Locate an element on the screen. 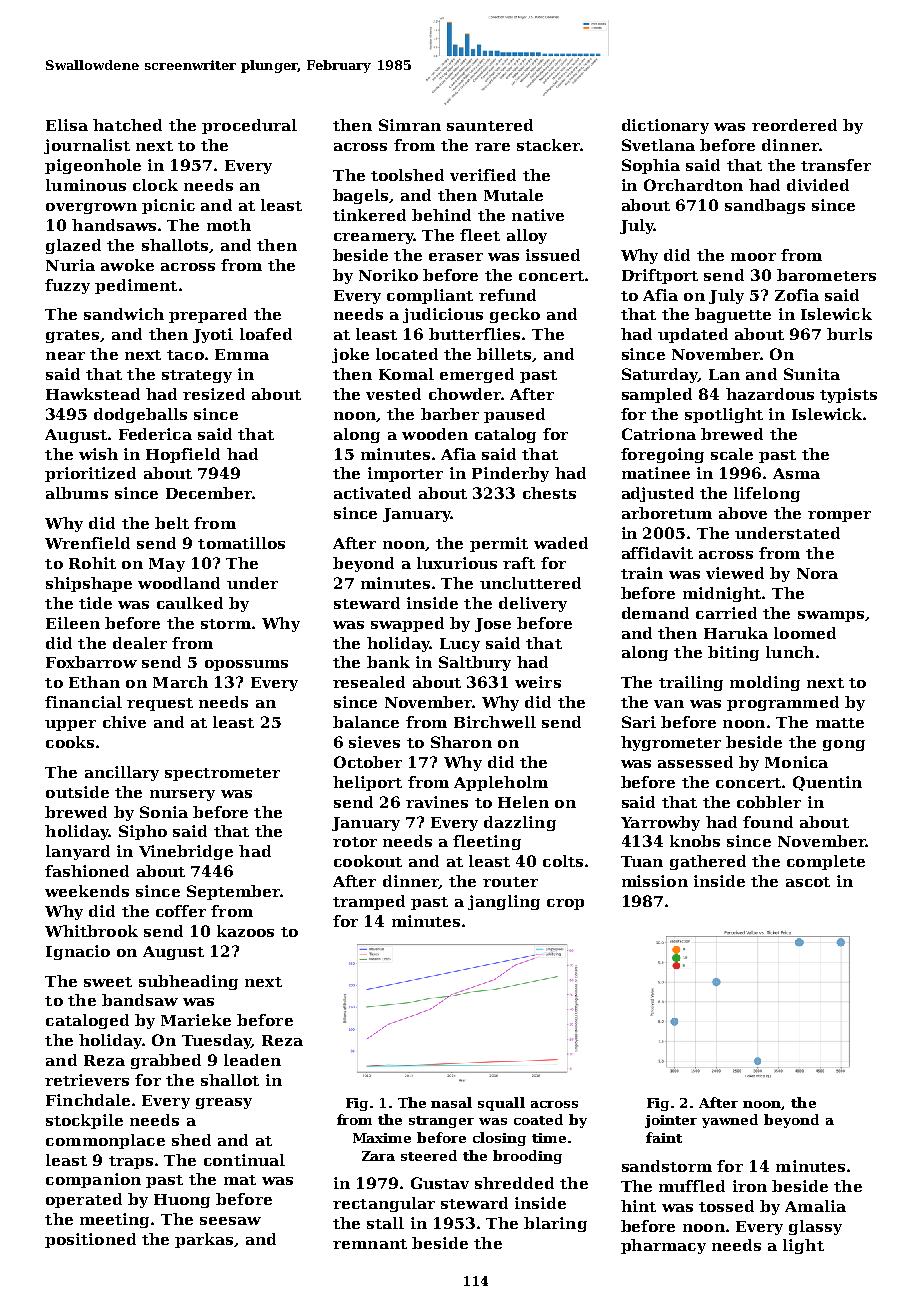 This screenshot has height=1308, width=924. greasy is located at coordinates (224, 1103).
